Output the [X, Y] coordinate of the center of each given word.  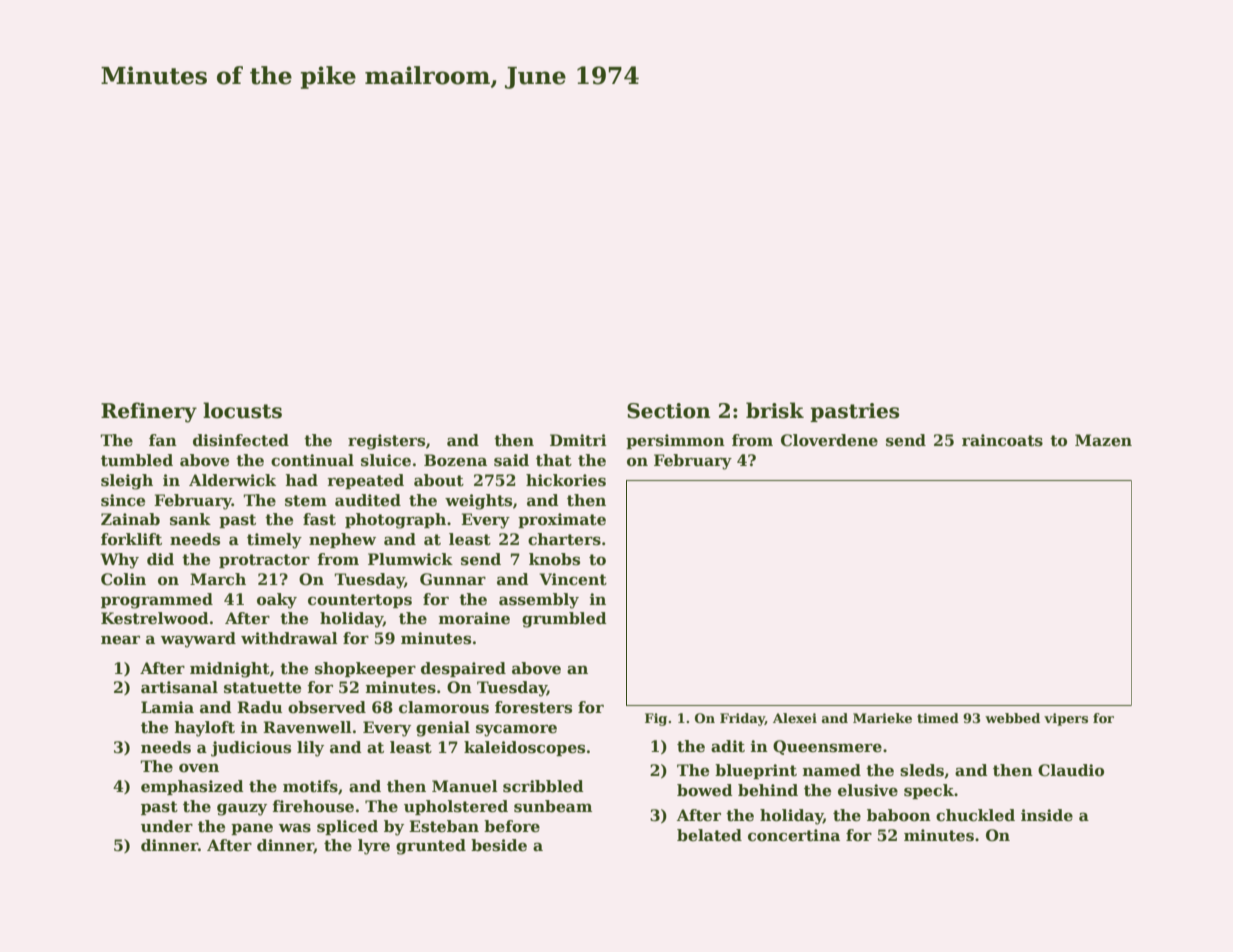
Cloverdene [829, 440]
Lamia [167, 707]
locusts [242, 410]
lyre [374, 847]
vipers [1066, 719]
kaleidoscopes [524, 748]
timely [274, 541]
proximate [562, 520]
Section [668, 411]
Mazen [1103, 440]
